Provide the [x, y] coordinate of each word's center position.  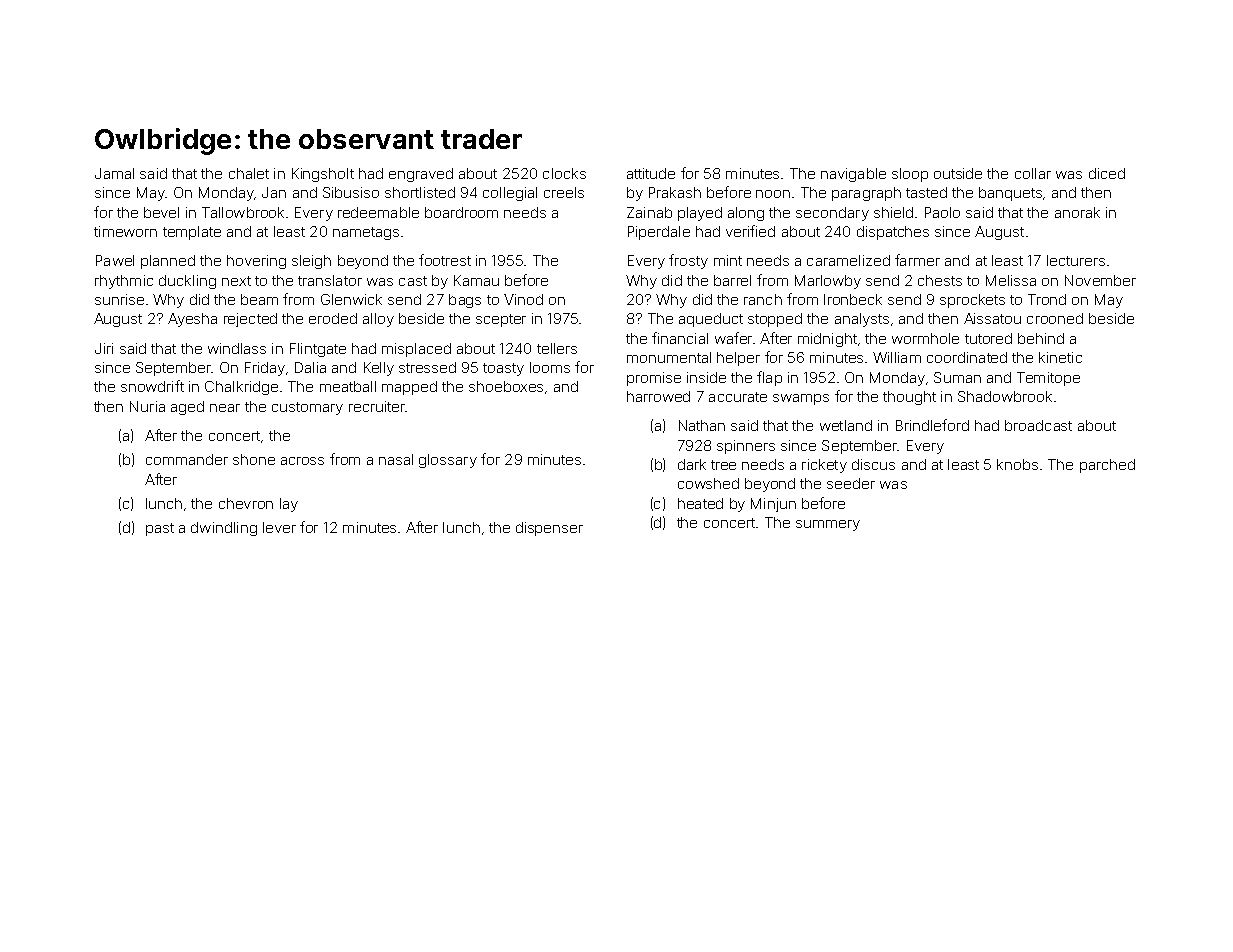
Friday [265, 369]
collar [1033, 173]
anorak [1077, 212]
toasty [503, 369]
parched [1107, 466]
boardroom [461, 212]
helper [738, 359]
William [897, 357]
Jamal [114, 173]
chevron [246, 503]
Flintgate [318, 350]
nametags [366, 233]
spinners [746, 447]
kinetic [1060, 357]
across [302, 461]
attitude [651, 173]
